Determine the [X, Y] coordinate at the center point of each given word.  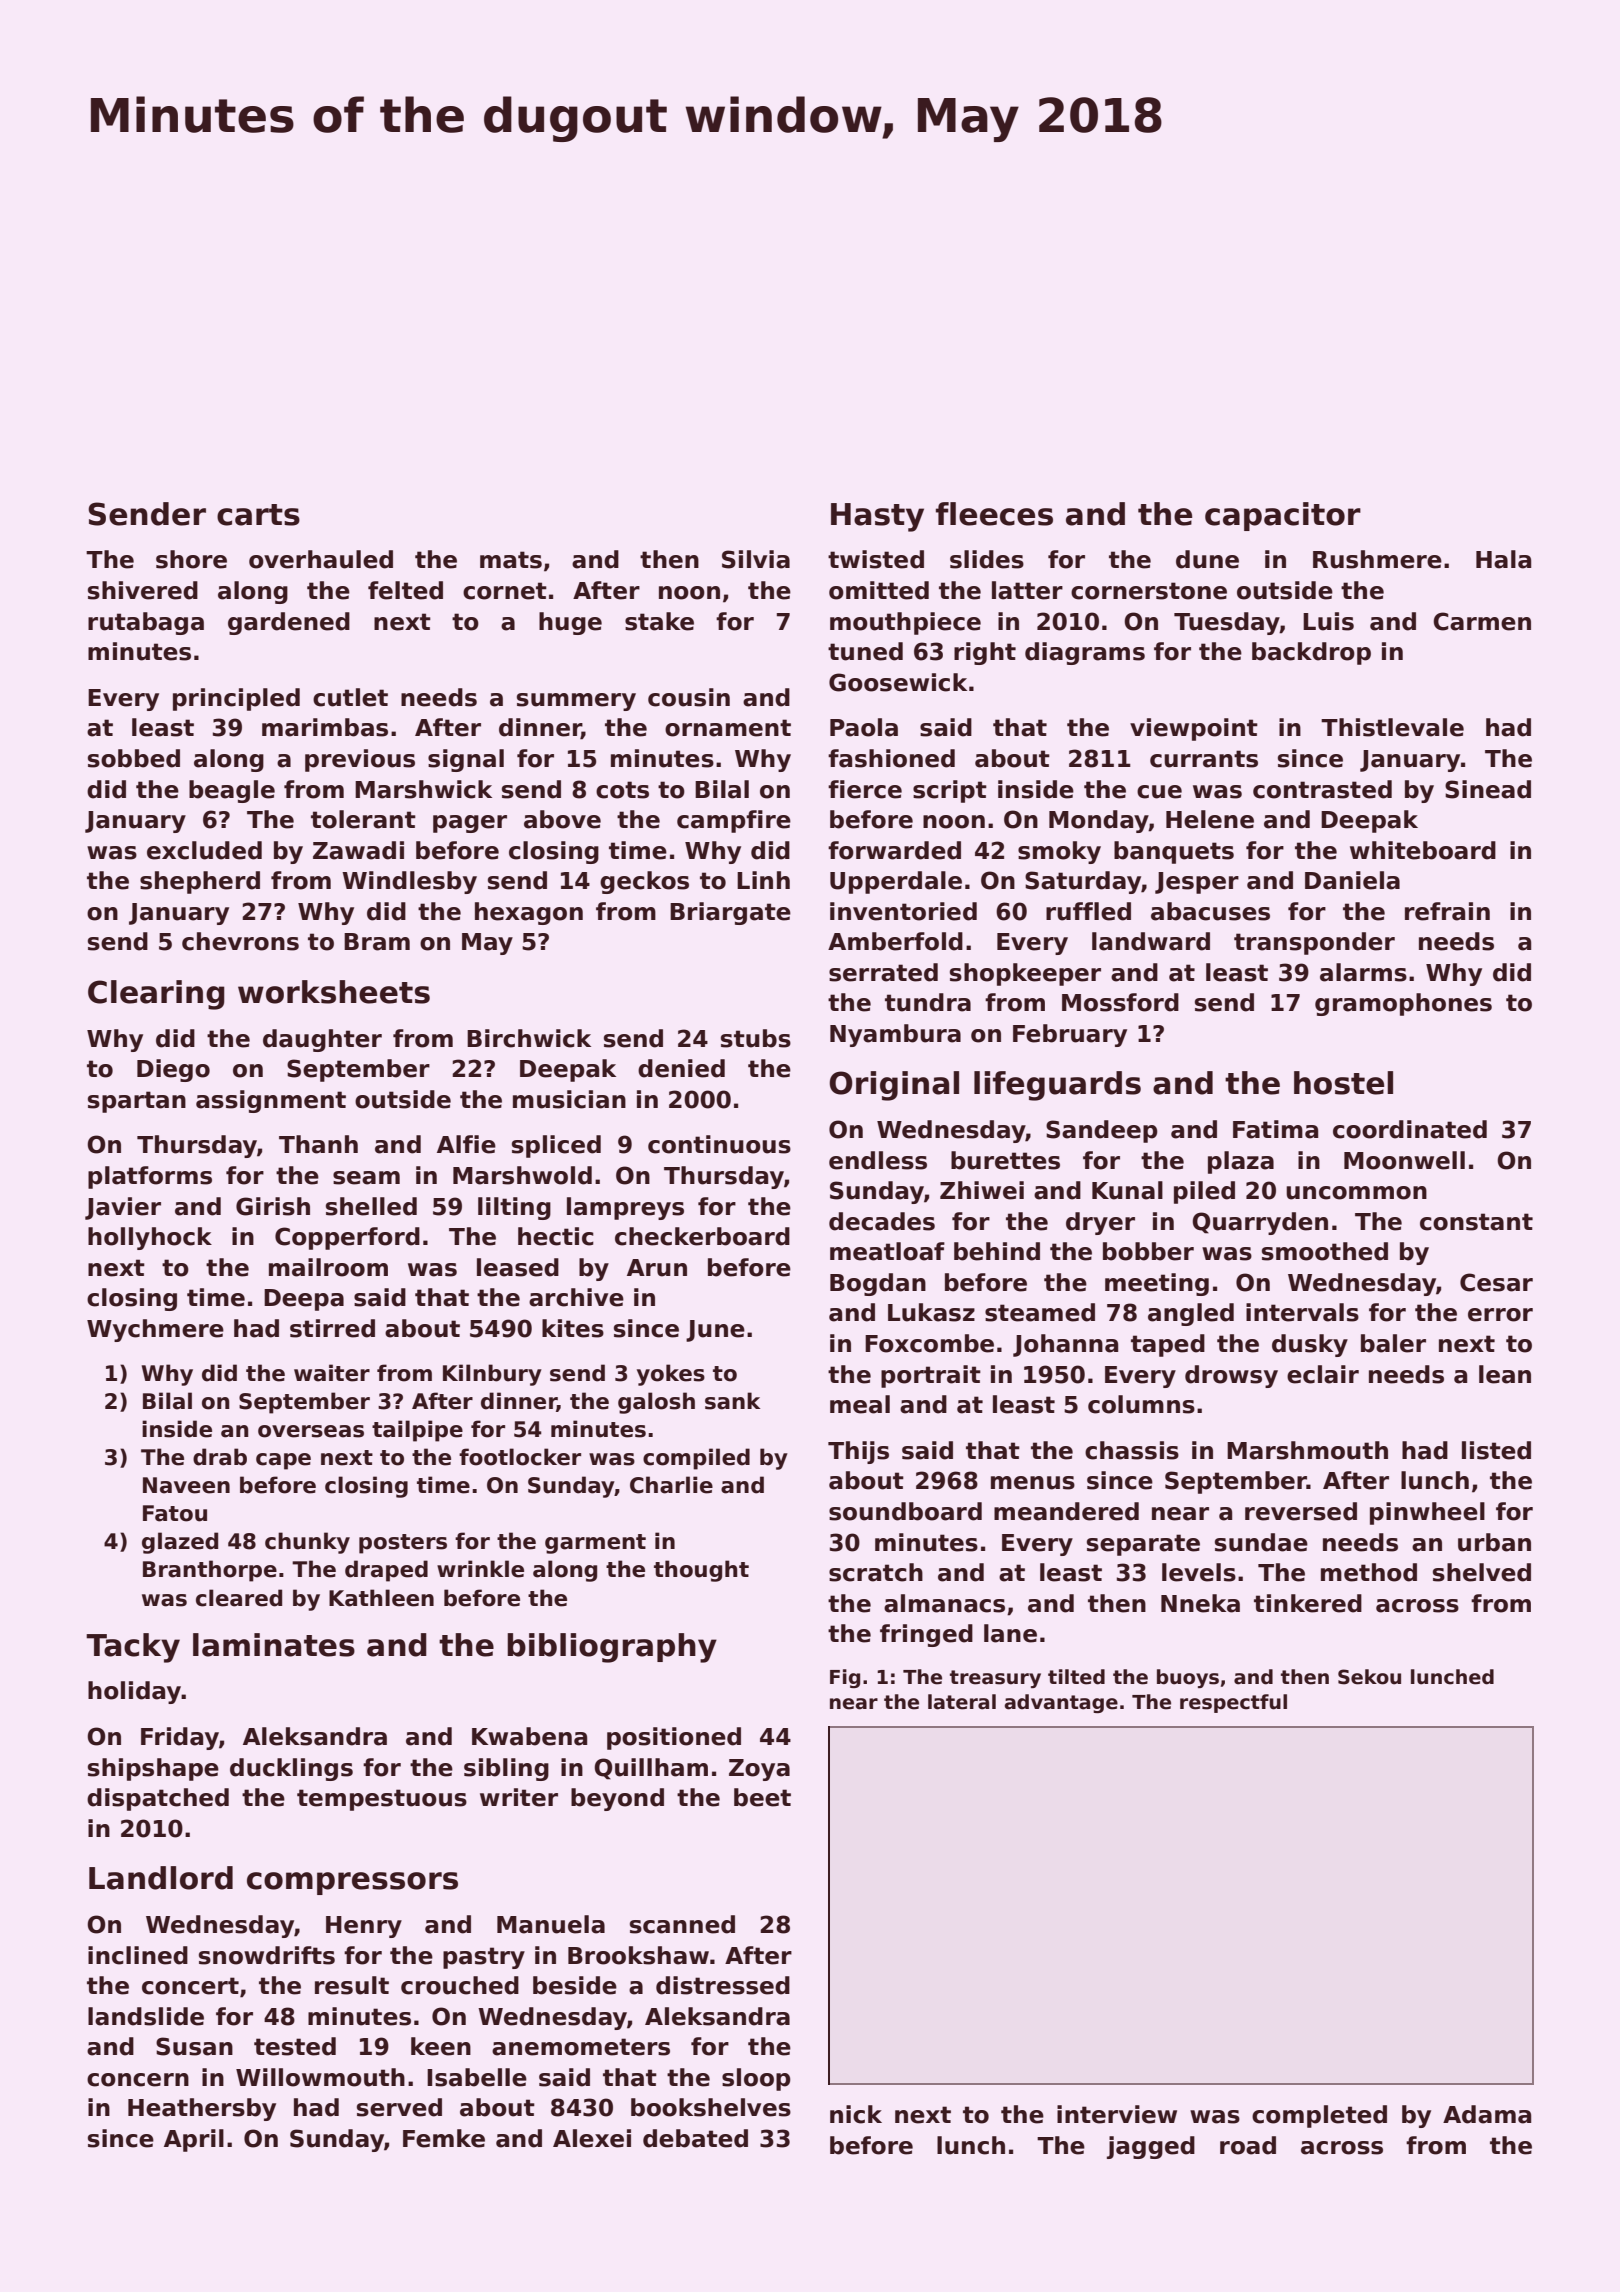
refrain [1447, 911]
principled [236, 699]
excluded [204, 850]
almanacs [944, 1603]
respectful [1233, 1703]
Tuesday [1227, 623]
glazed [180, 1543]
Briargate [730, 913]
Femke [444, 2138]
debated [695, 2138]
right [985, 653]
